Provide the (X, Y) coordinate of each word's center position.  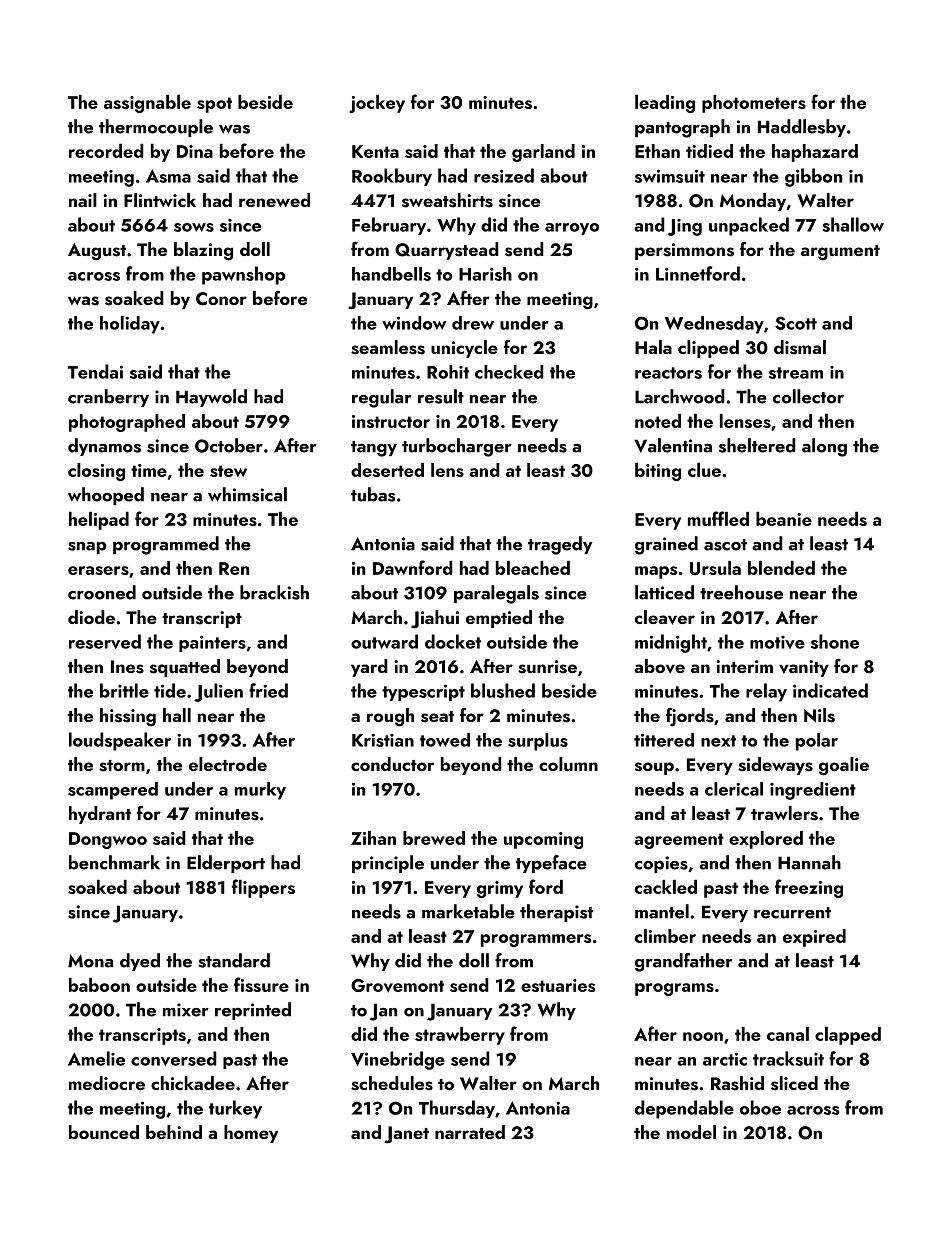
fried (268, 690)
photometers (754, 104)
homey (251, 1134)
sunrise (547, 667)
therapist (556, 913)
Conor (221, 299)
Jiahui (435, 619)
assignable (147, 104)
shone (835, 641)
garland (543, 153)
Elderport (226, 864)
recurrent (792, 913)
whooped (106, 496)
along (824, 447)
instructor (391, 421)
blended (781, 568)
